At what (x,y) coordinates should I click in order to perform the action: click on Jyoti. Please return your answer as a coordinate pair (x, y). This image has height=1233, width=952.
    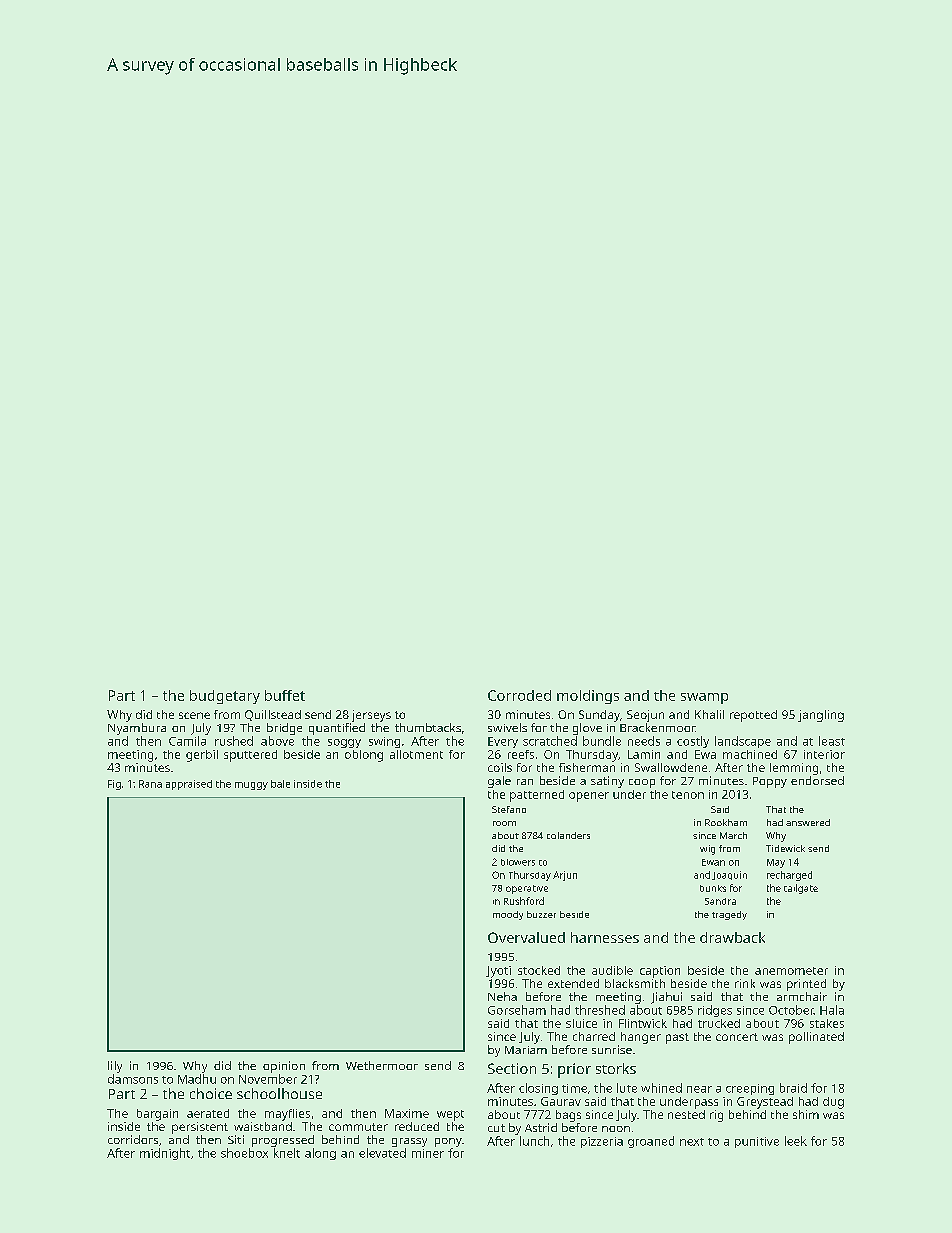
    Looking at the image, I should click on (498, 972).
